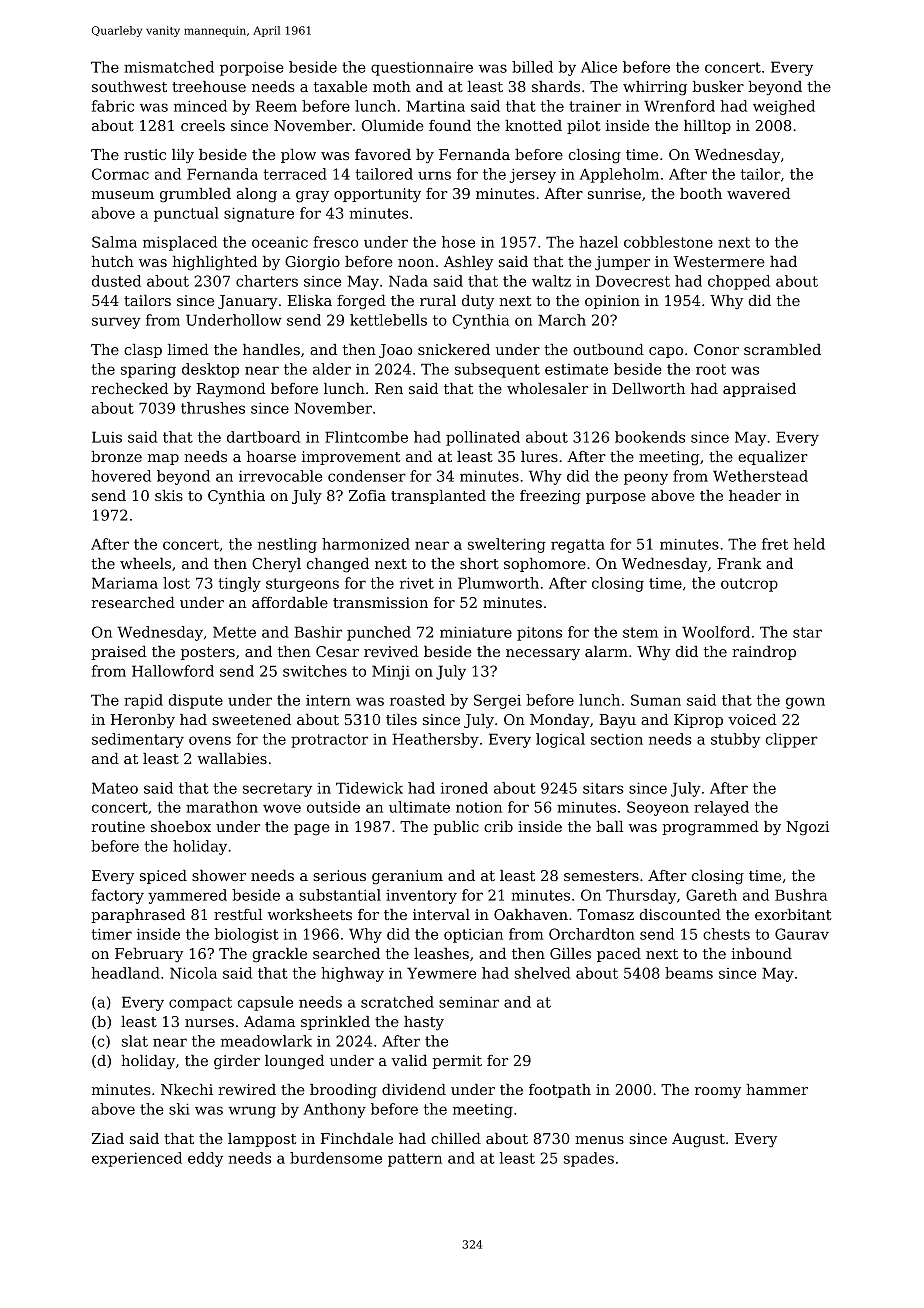  Describe the element at coordinates (497, 370) in the page. I see `subsequent` at that location.
